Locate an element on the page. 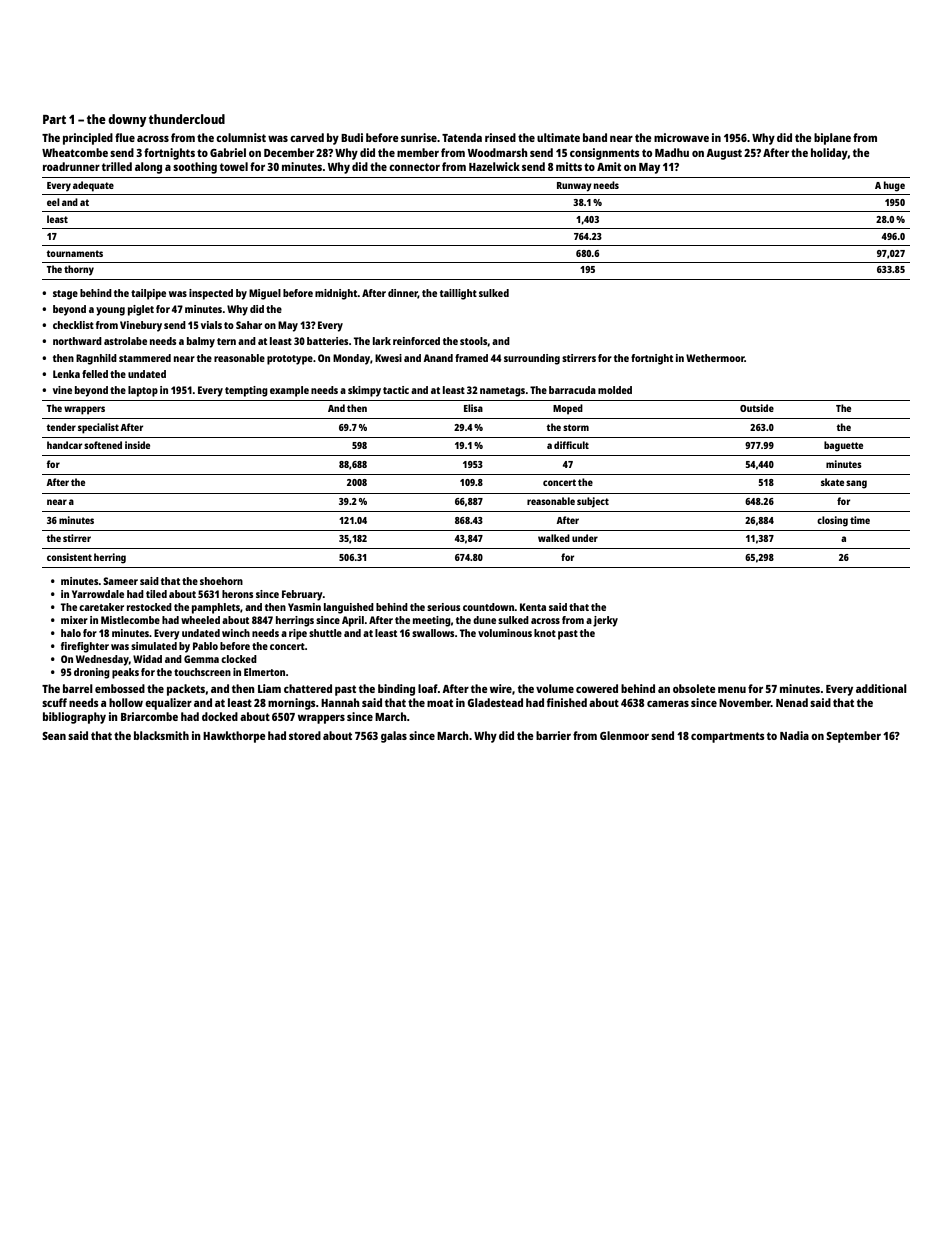  handcar is located at coordinates (64, 445).
